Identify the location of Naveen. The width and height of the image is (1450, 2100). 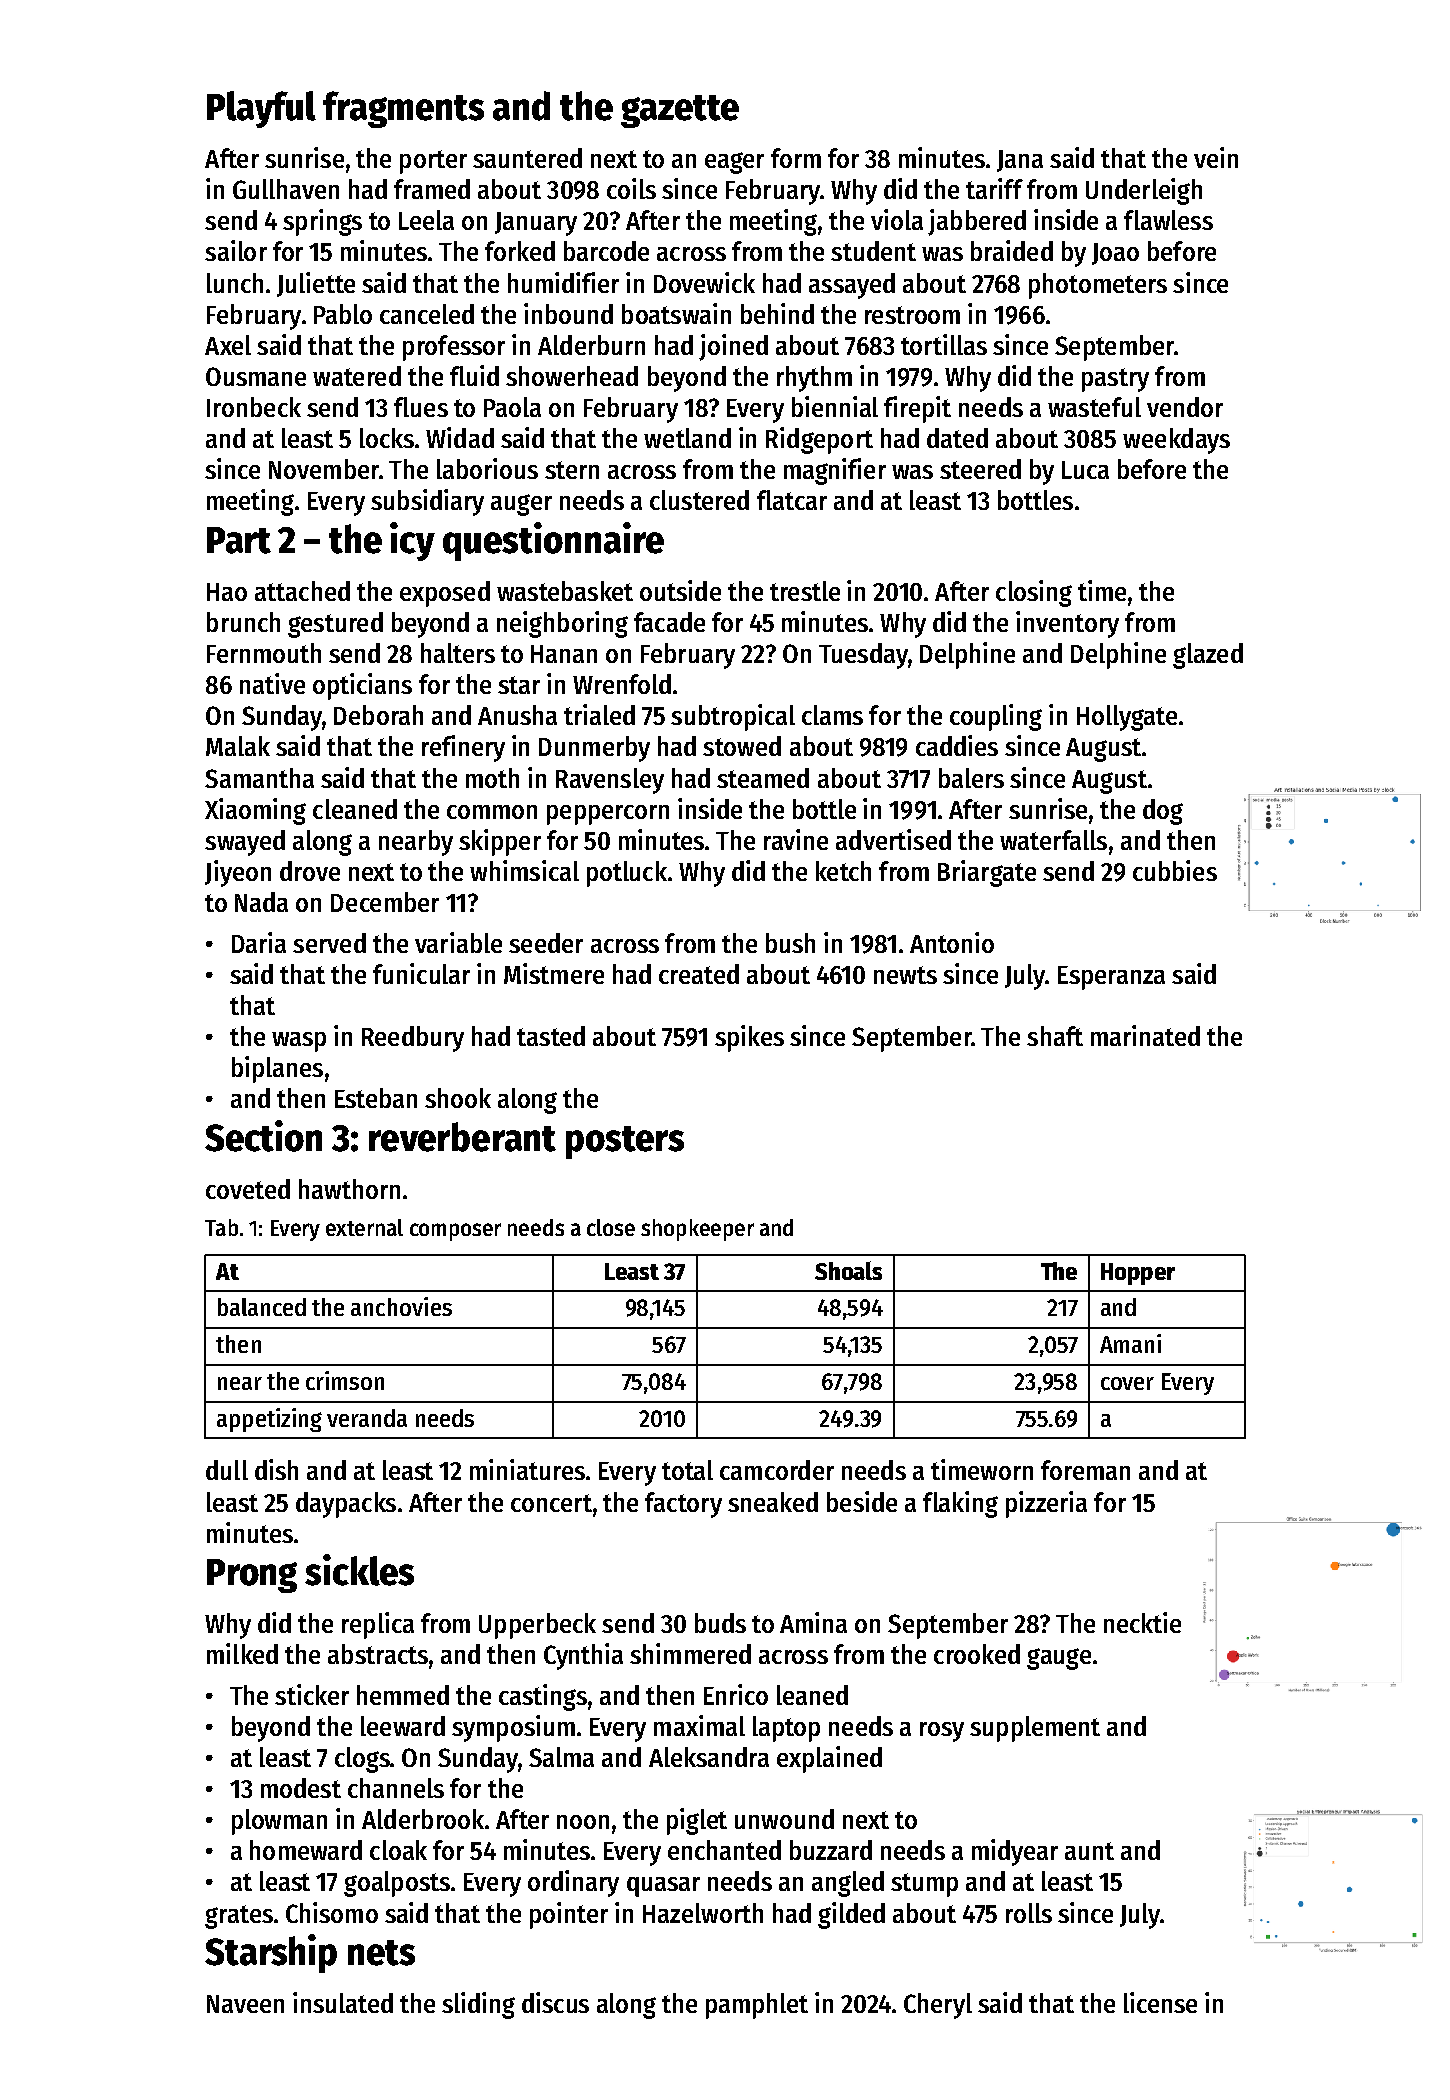
(245, 2004).
